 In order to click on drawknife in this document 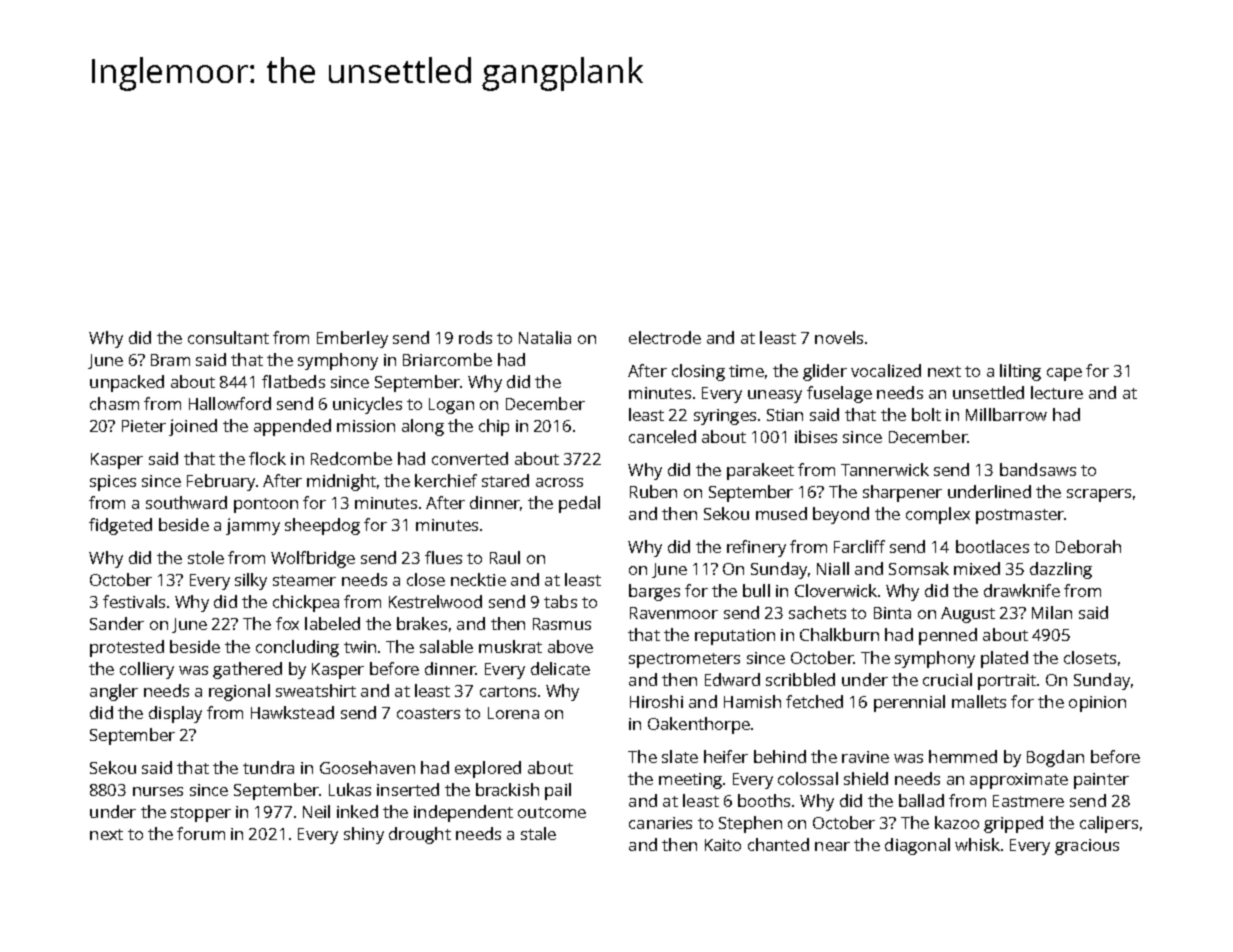, I will do `click(1022, 590)`.
